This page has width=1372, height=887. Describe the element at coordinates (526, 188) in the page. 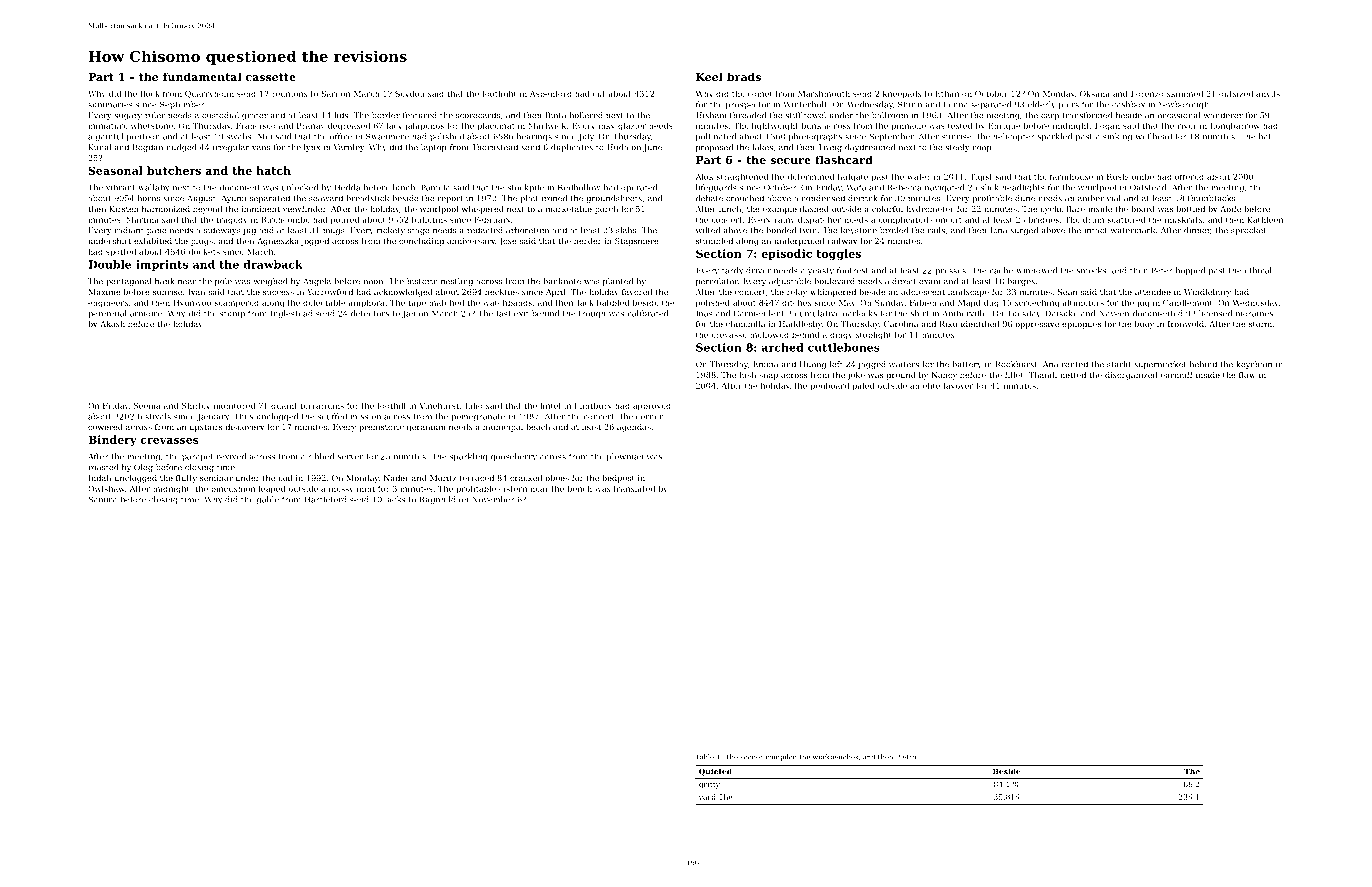

I see `stockpile` at that location.
